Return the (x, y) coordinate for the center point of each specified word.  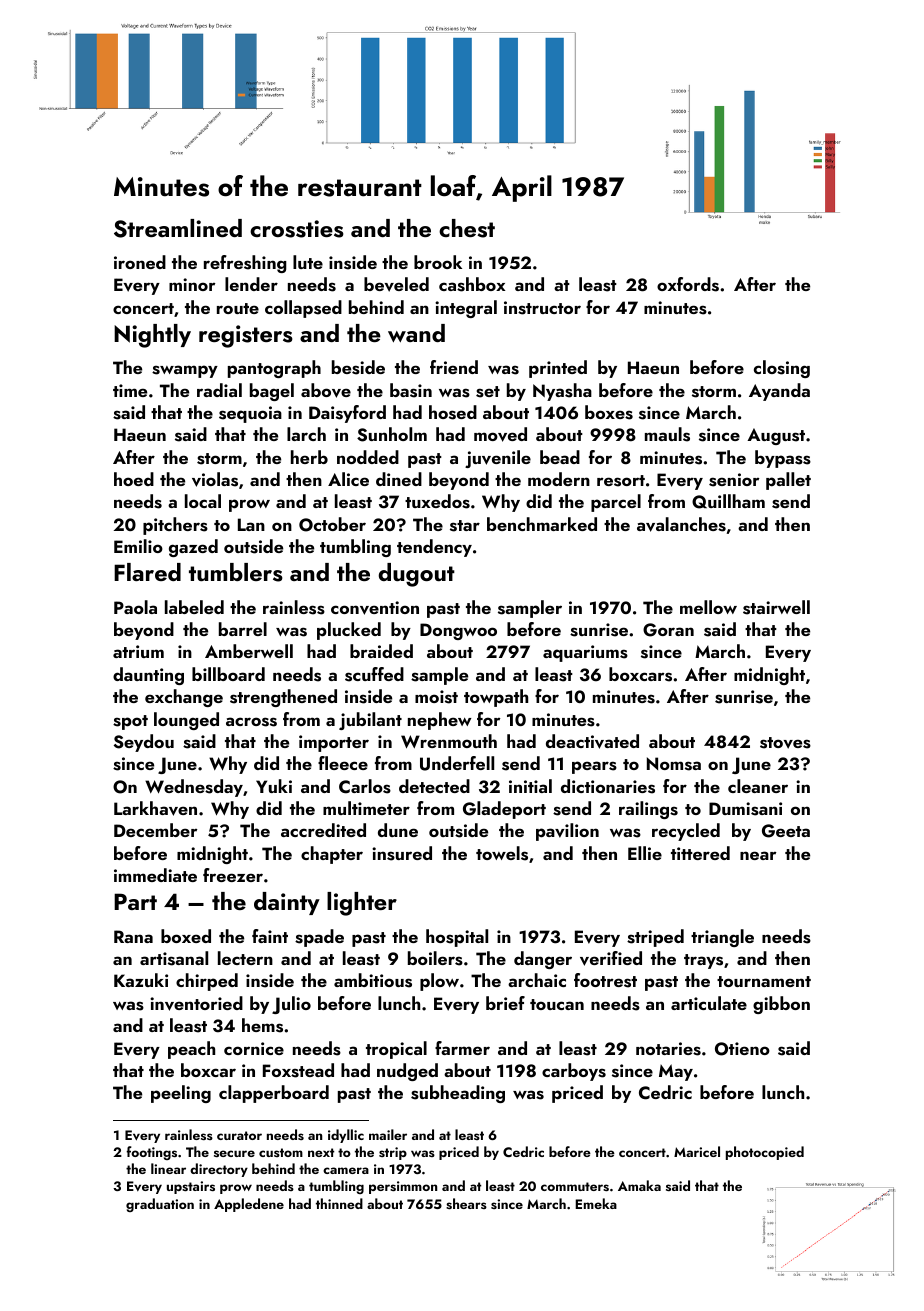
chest (467, 228)
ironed (140, 262)
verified (611, 958)
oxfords (688, 284)
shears (466, 1203)
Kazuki (141, 980)
